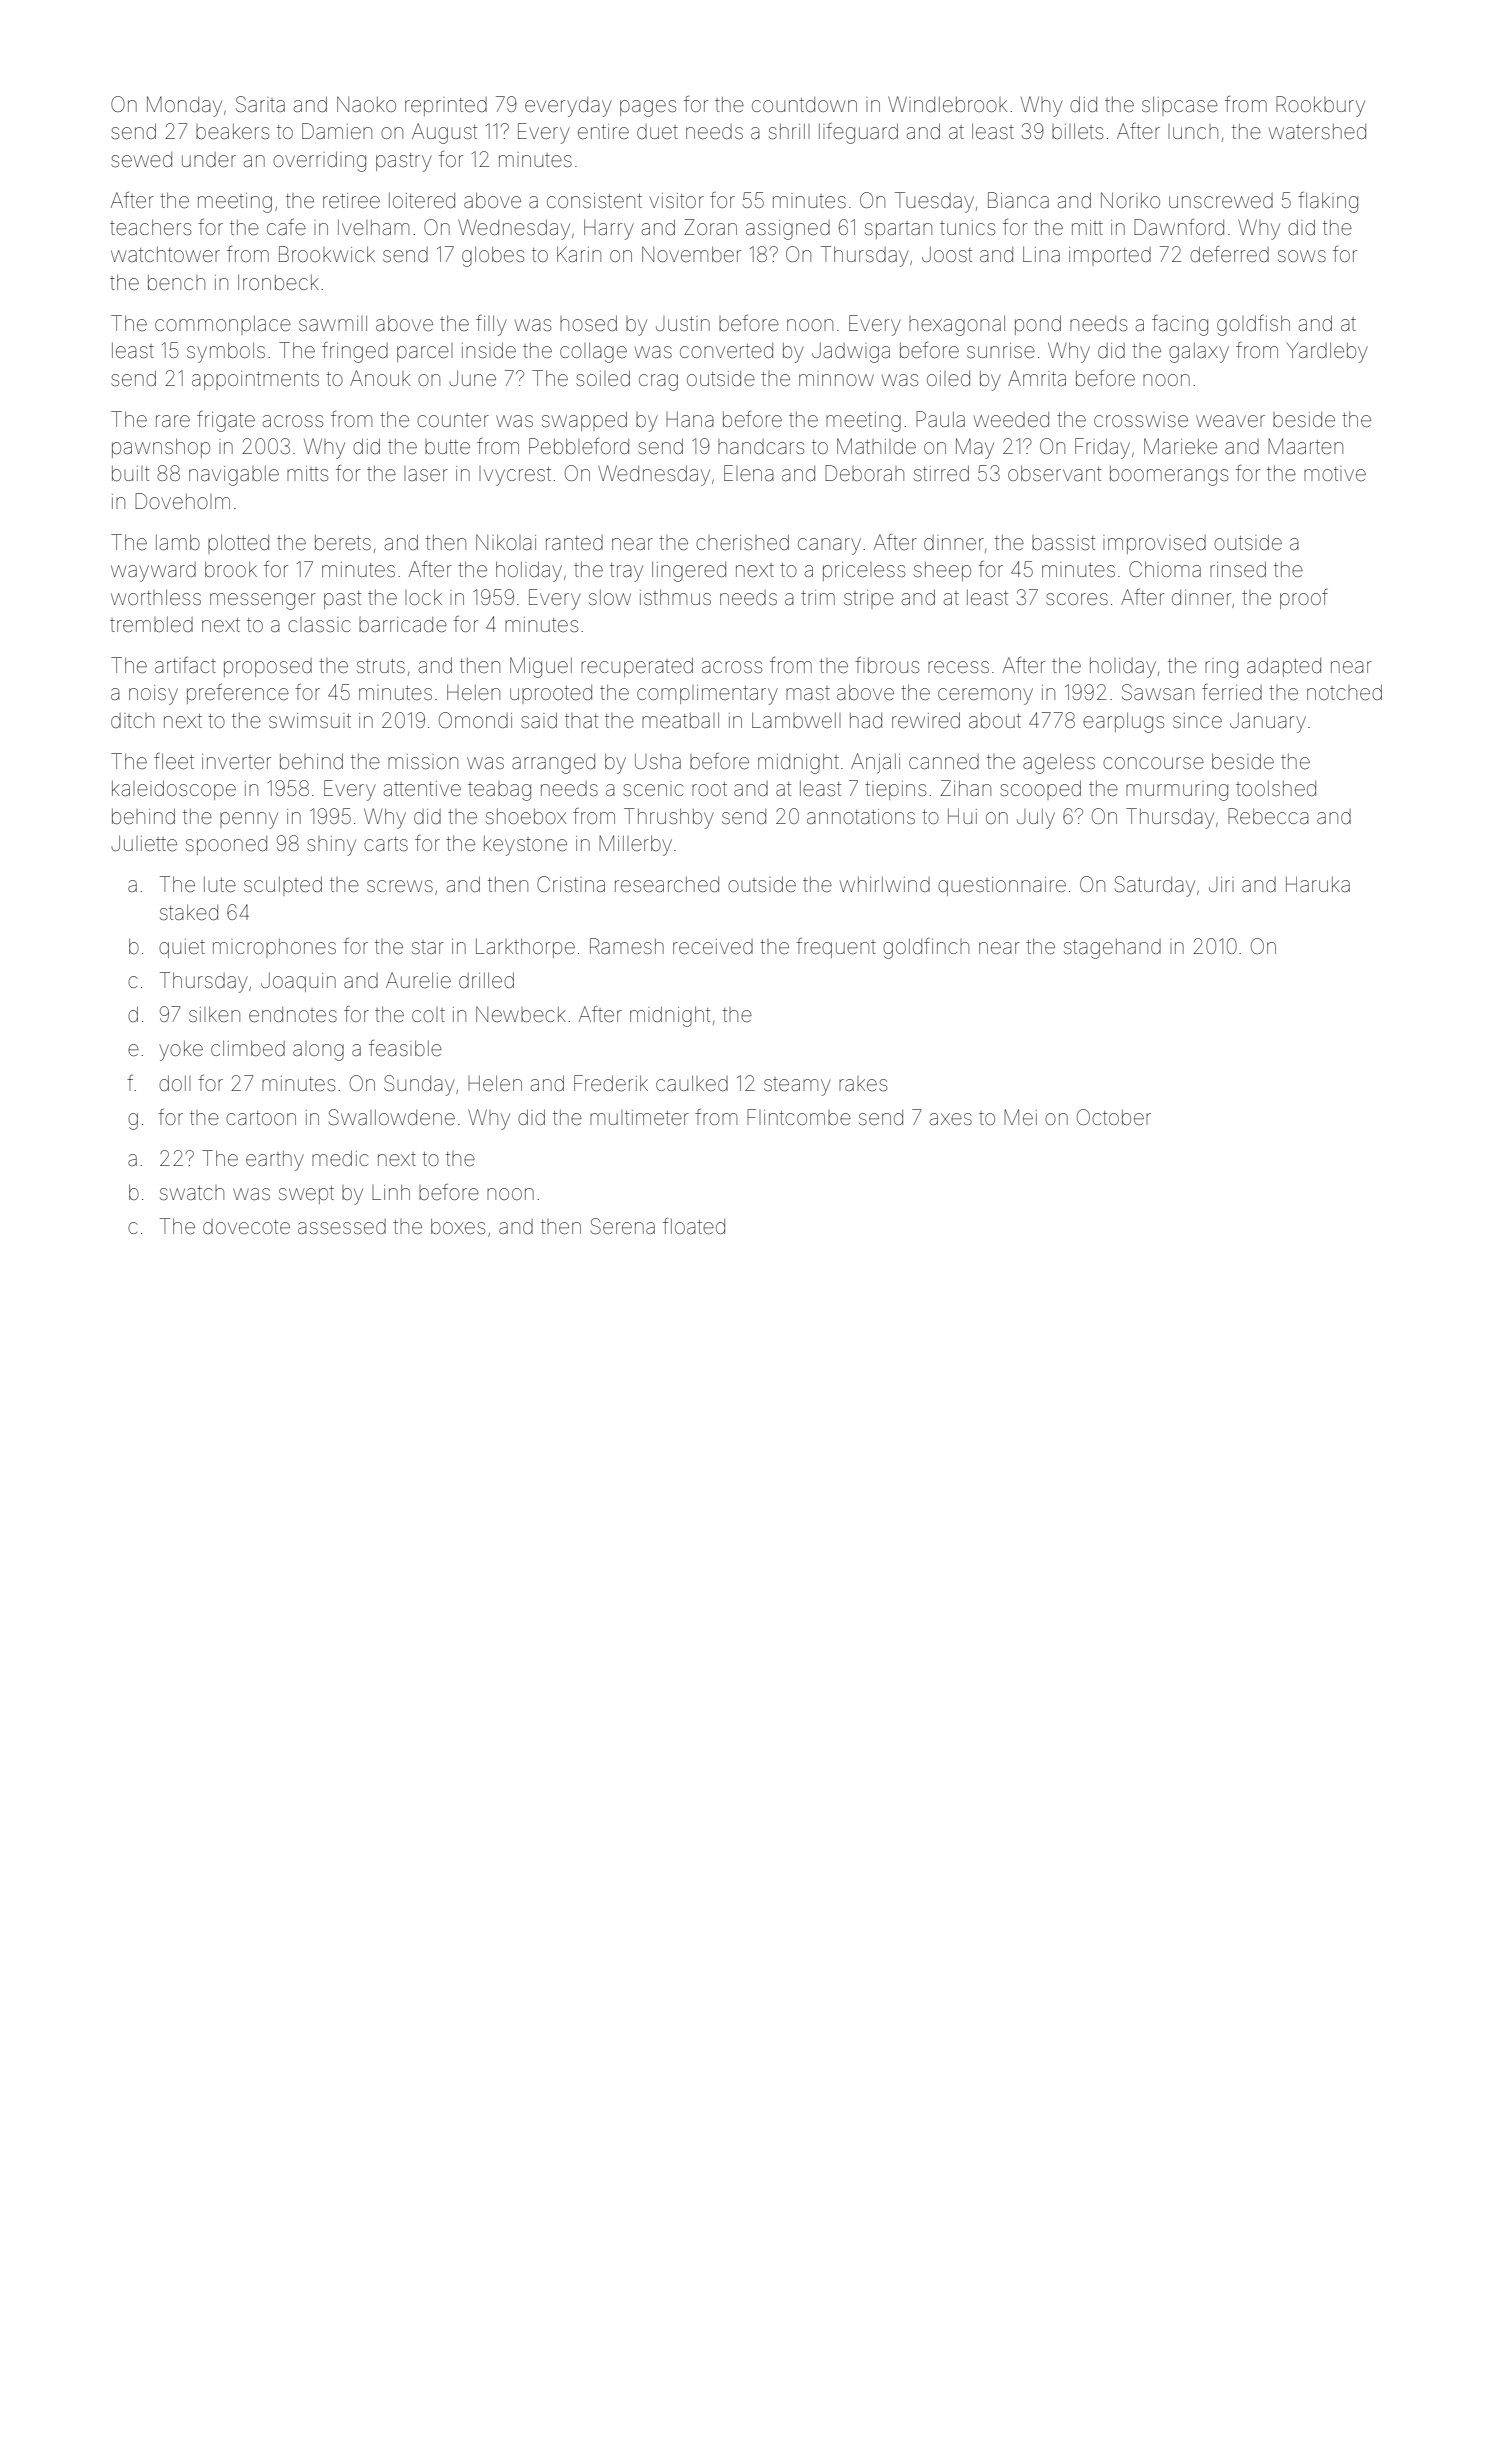 The height and width of the screenshot is (2464, 1496). What do you see at coordinates (713, 947) in the screenshot?
I see `received` at bounding box center [713, 947].
